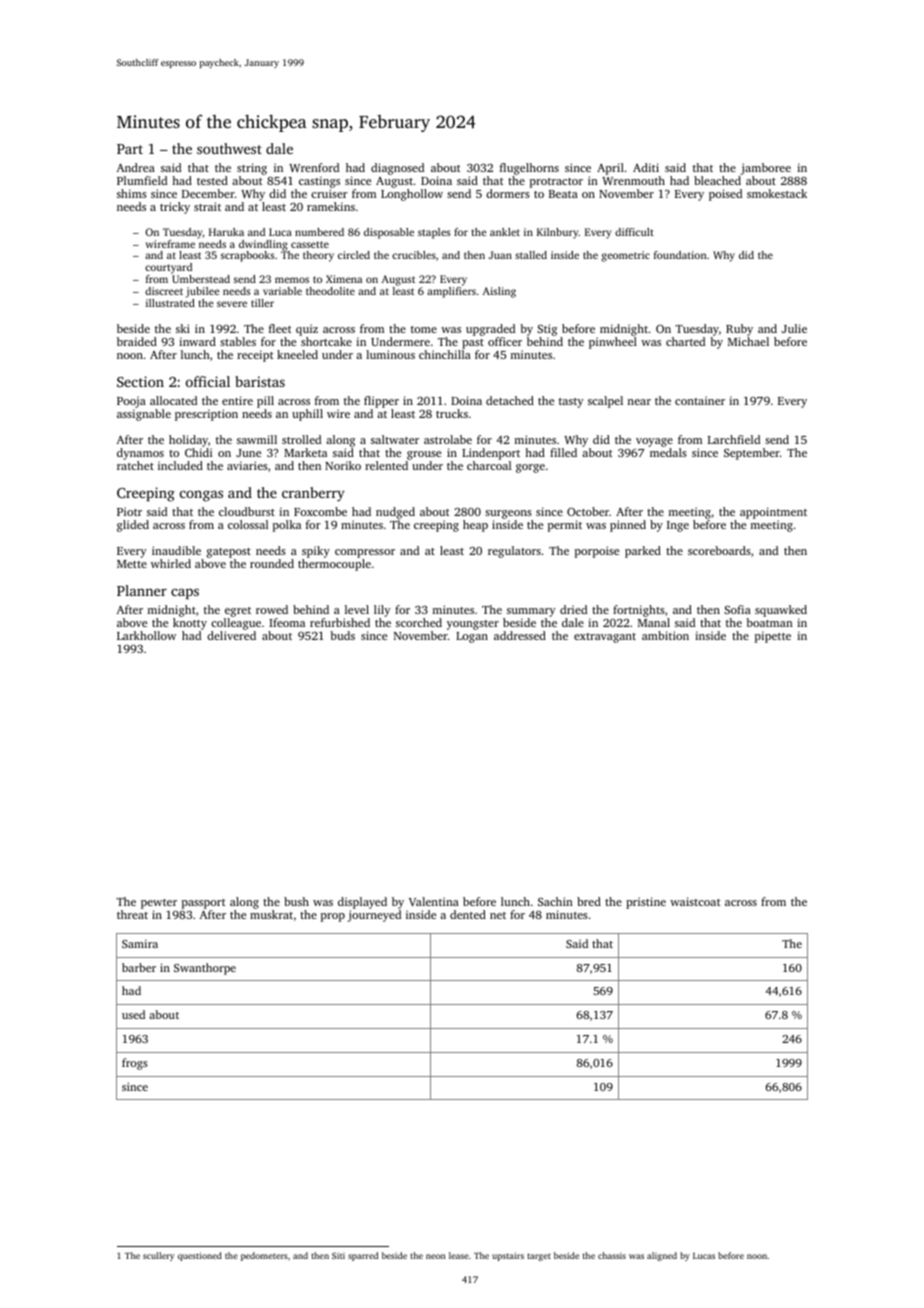  What do you see at coordinates (665, 635) in the page?
I see `ambition` at bounding box center [665, 635].
